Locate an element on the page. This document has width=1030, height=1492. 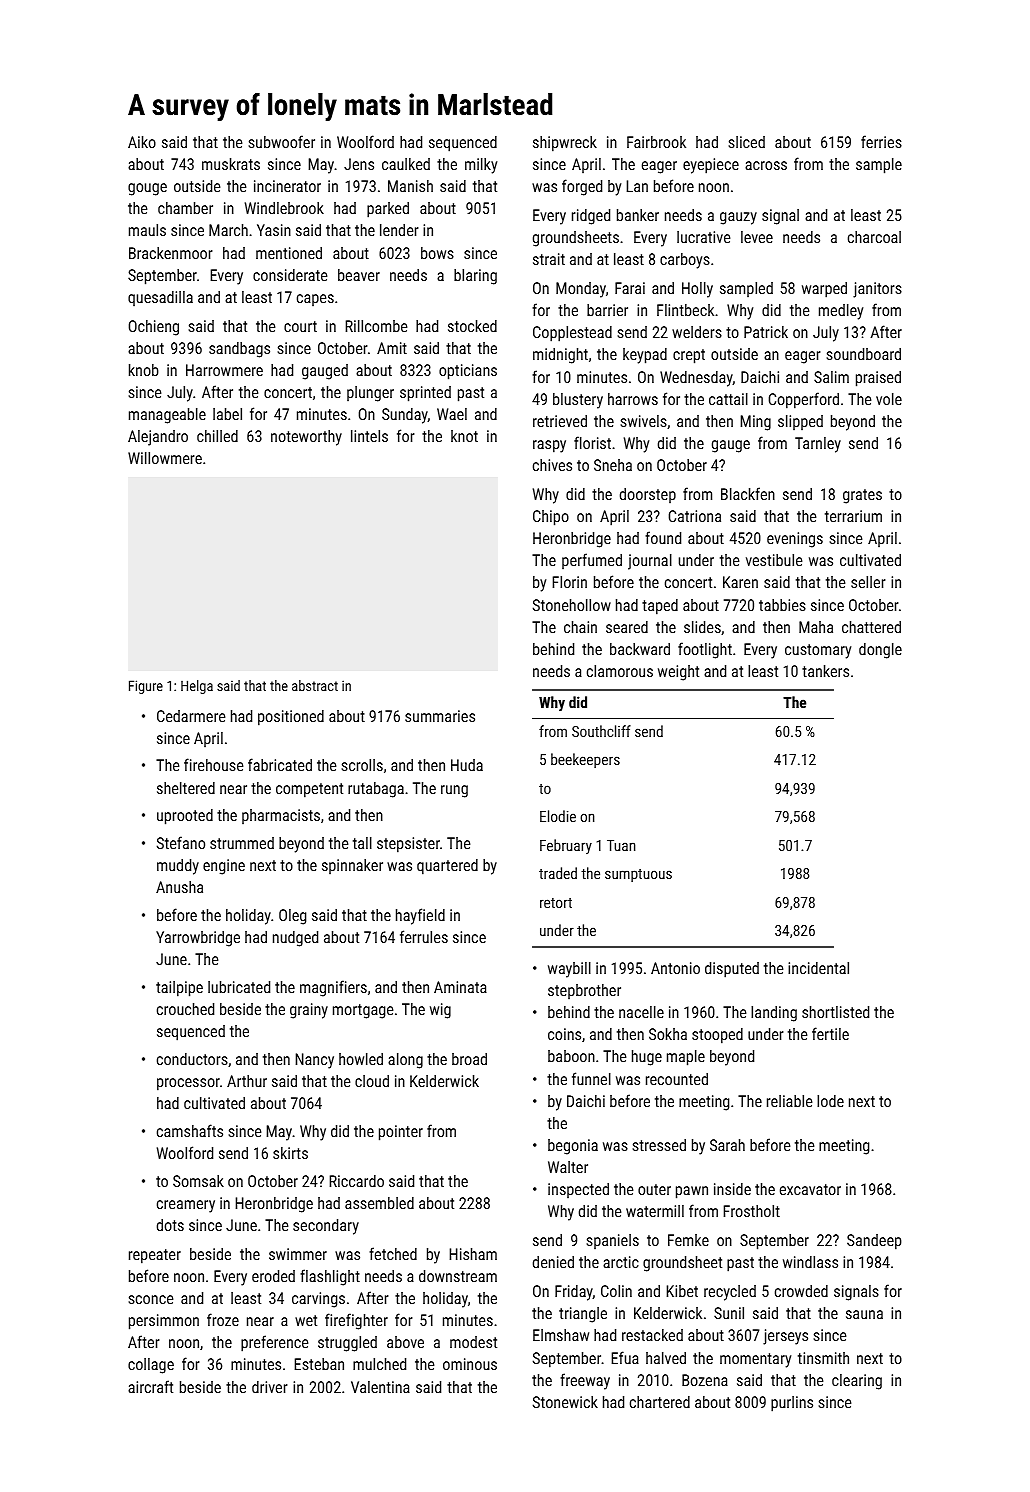
clearing is located at coordinates (857, 1382).
